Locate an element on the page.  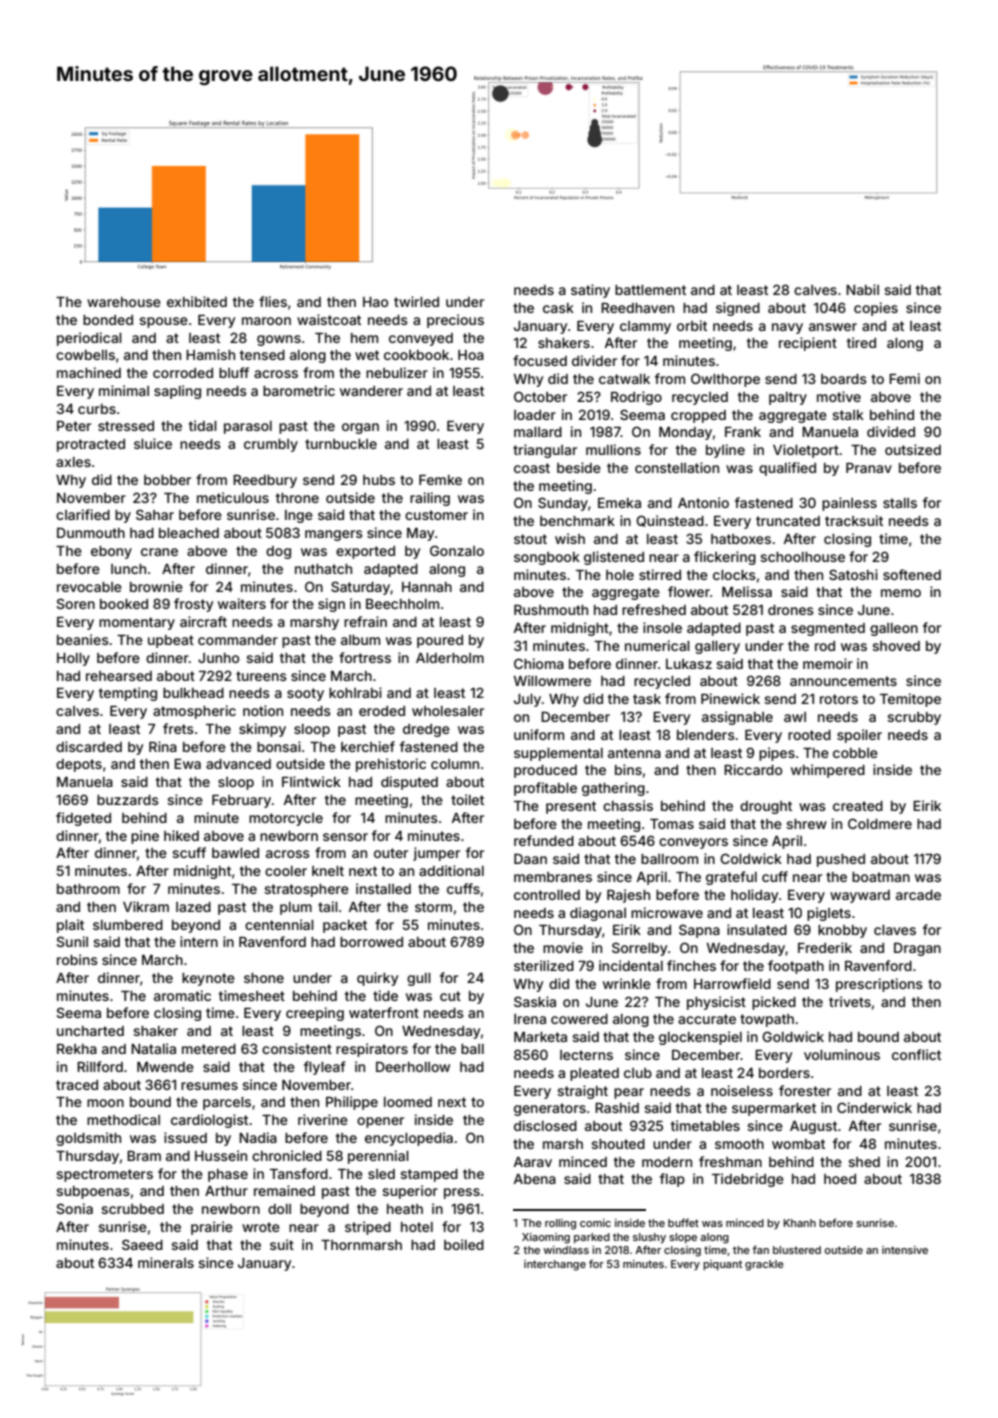
benchmark is located at coordinates (577, 521).
